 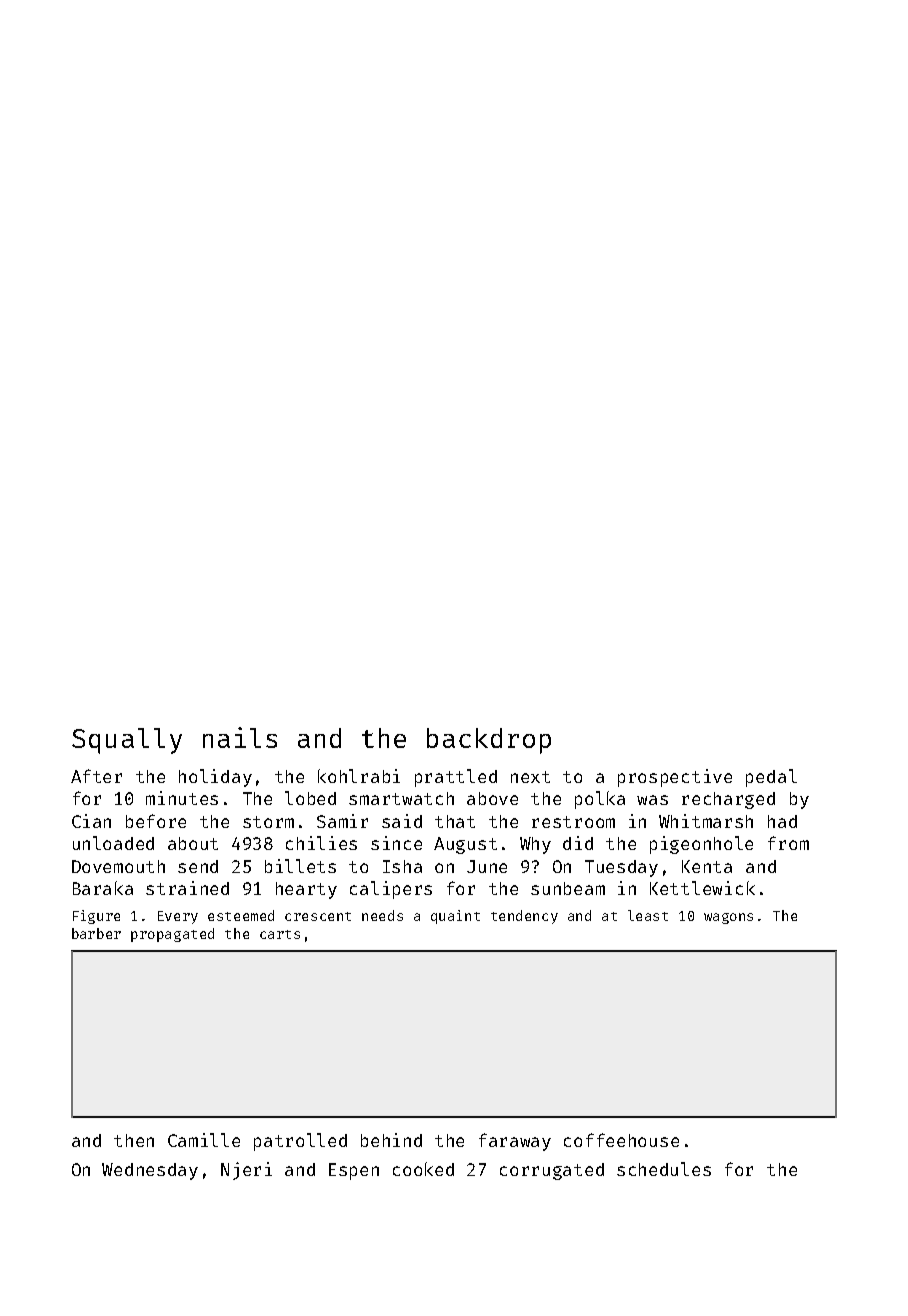 What do you see at coordinates (621, 1140) in the screenshot?
I see `coffeehouse` at bounding box center [621, 1140].
